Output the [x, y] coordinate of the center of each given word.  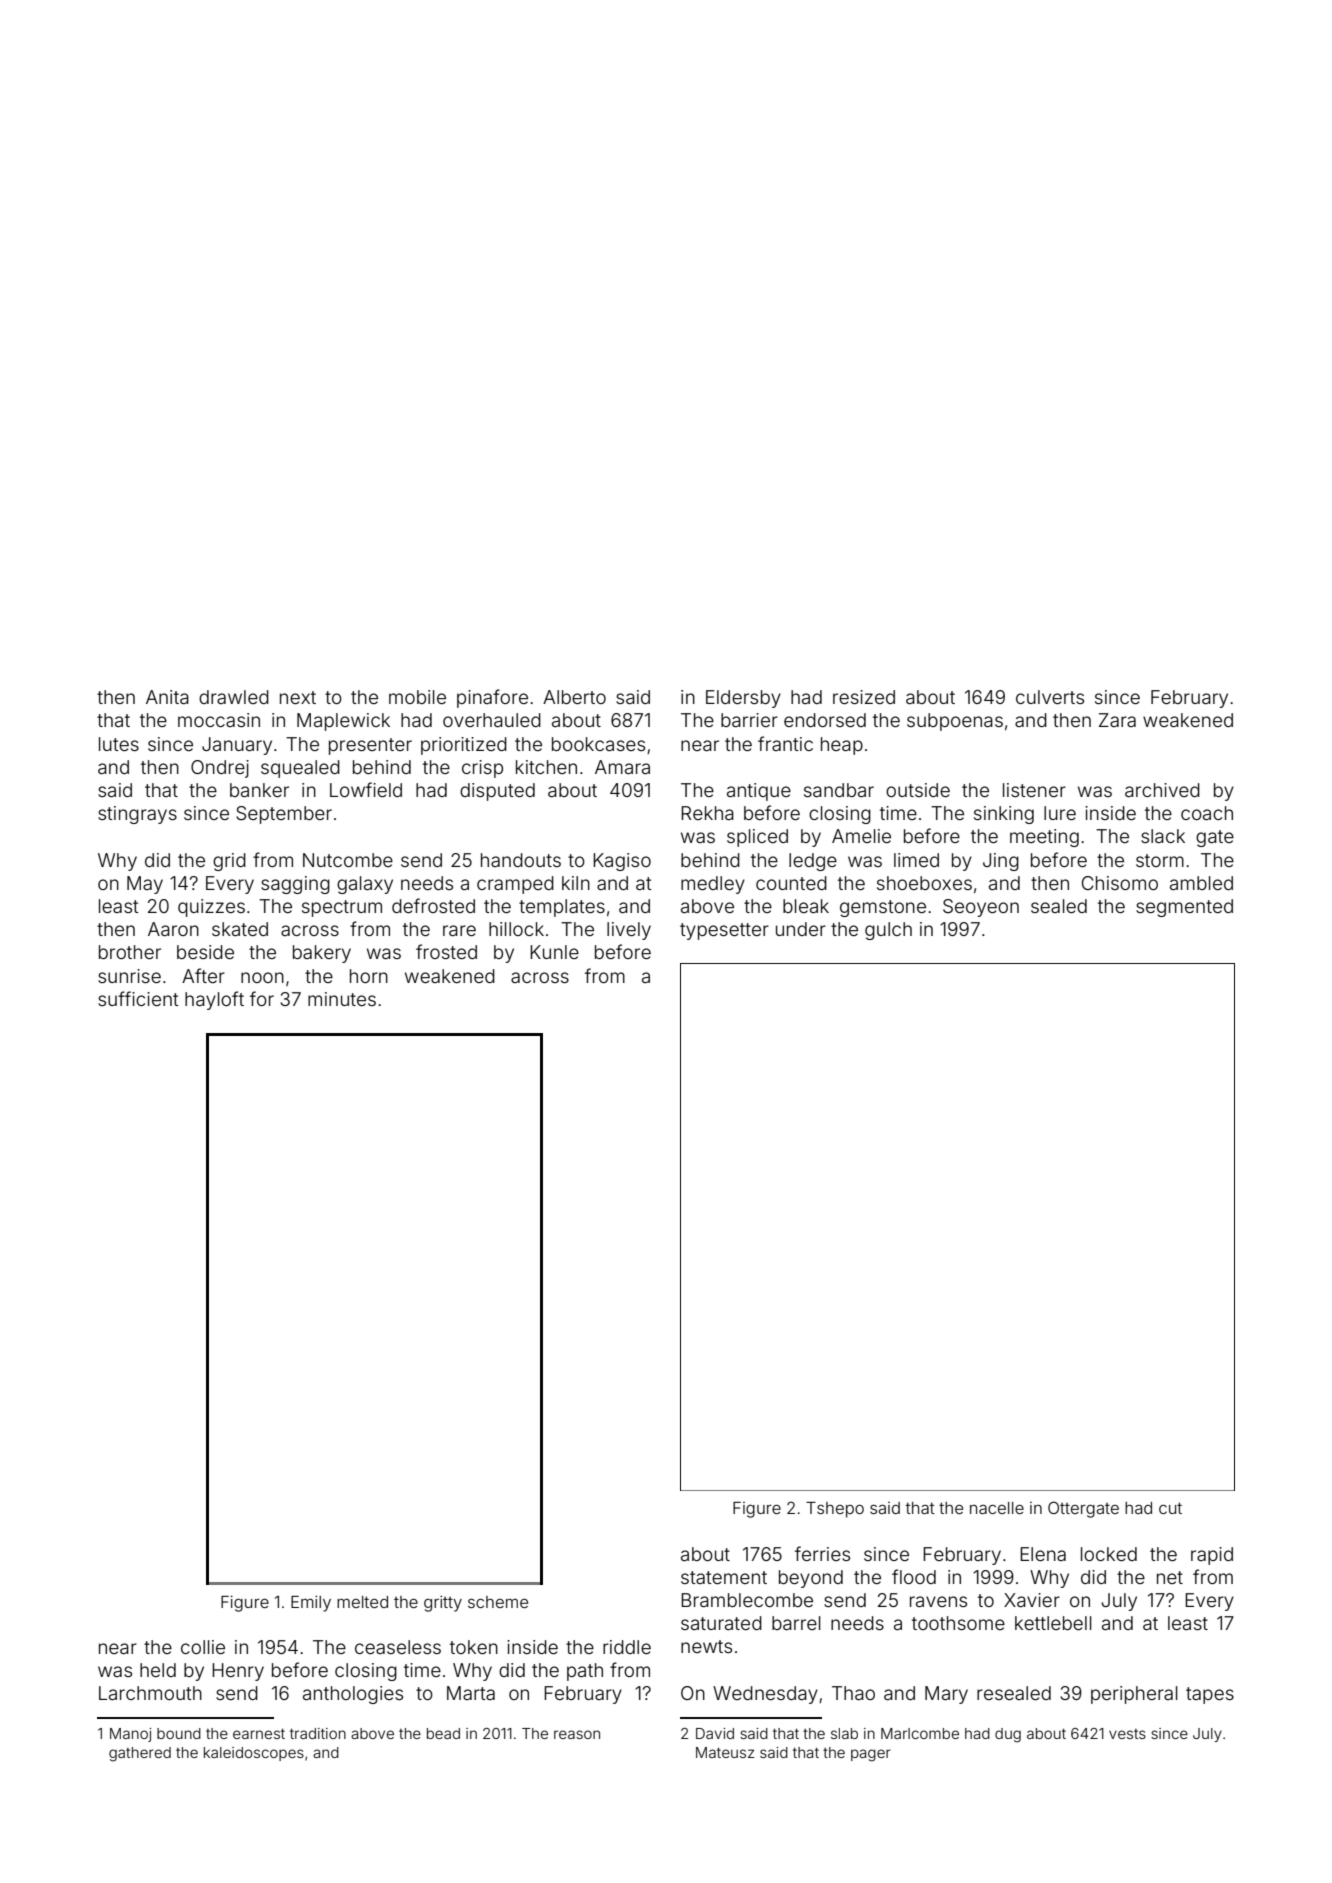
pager [871, 1755]
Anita [167, 697]
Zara [1117, 720]
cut [1170, 1508]
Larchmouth [150, 1693]
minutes [342, 999]
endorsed [825, 720]
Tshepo [835, 1510]
